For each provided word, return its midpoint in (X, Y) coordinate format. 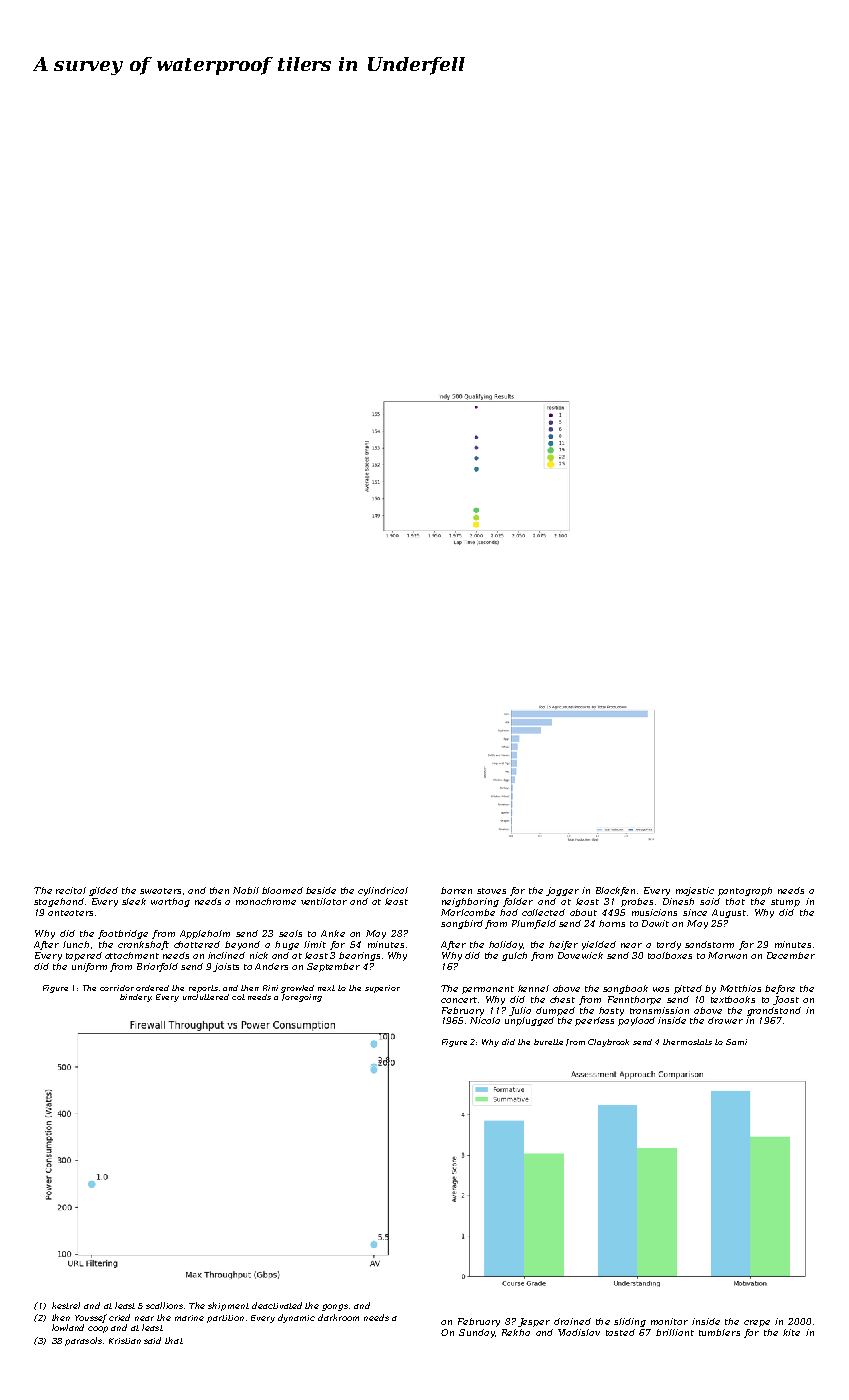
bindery (135, 998)
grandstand (774, 1011)
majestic (695, 891)
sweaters (160, 891)
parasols (83, 1341)
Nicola (485, 1020)
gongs (335, 1307)
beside (321, 890)
